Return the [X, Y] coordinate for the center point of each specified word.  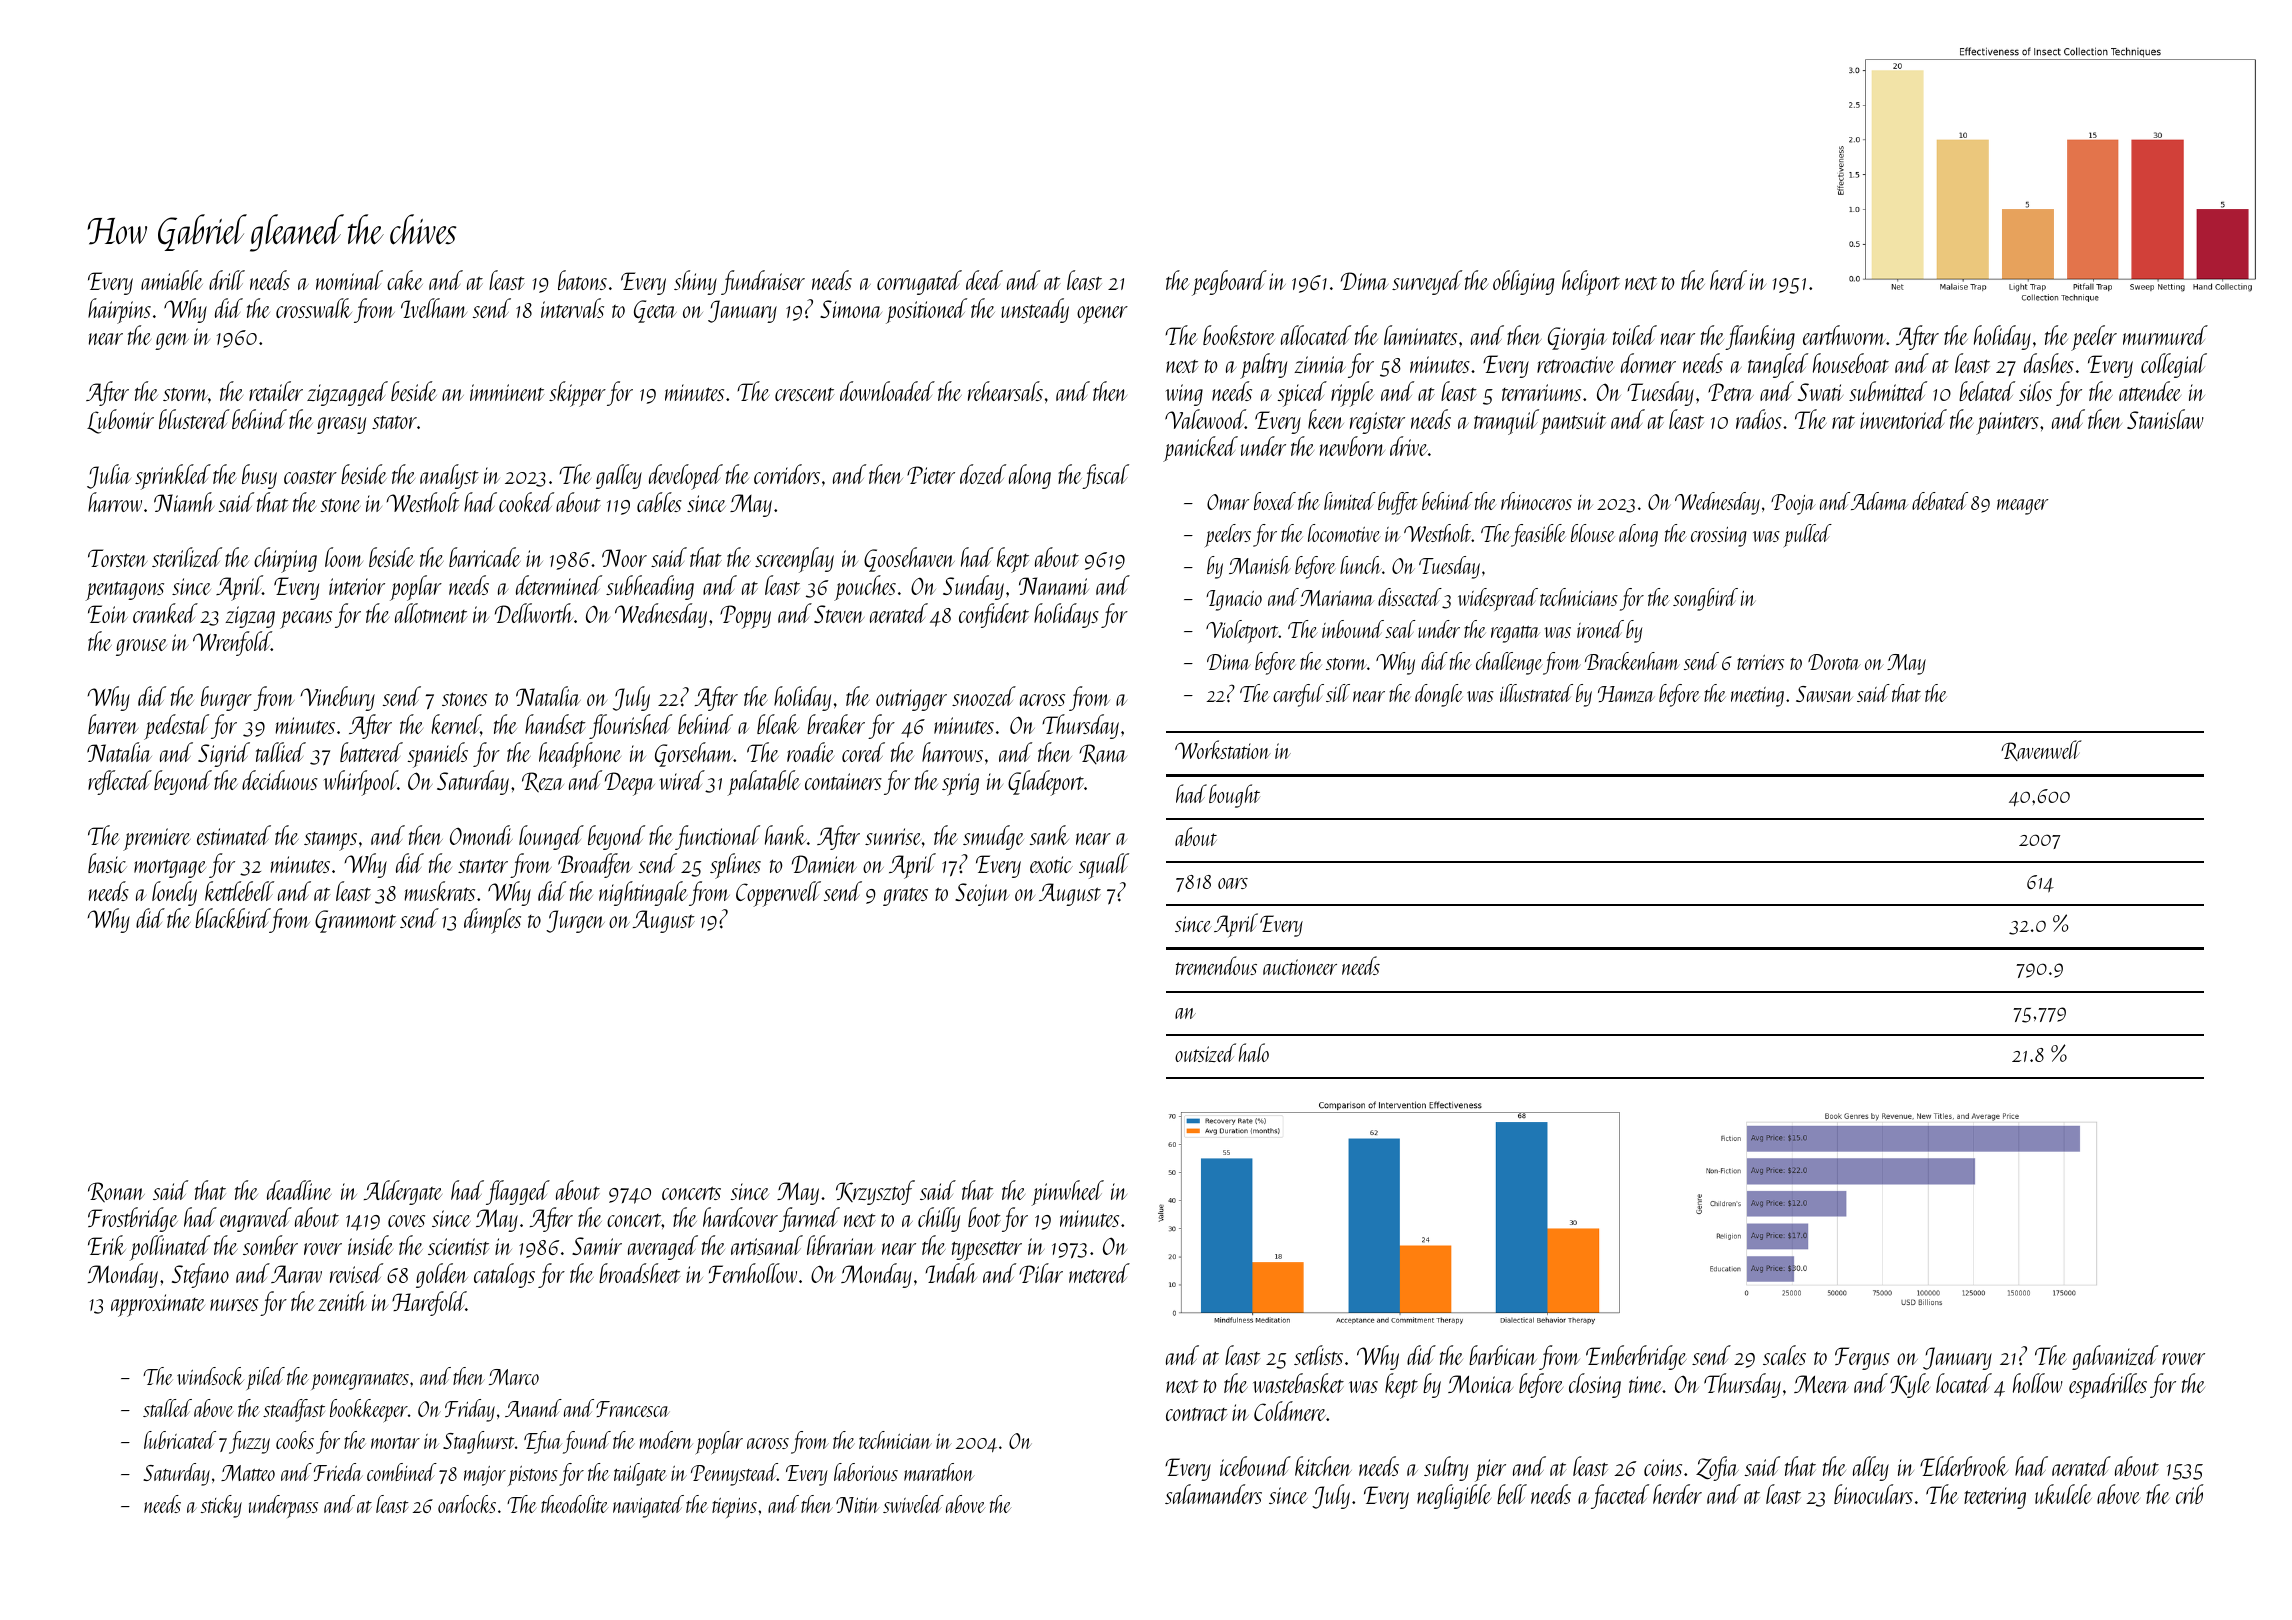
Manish [1260, 565]
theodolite [574, 1504]
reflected [120, 782]
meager [2022, 507]
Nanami [1054, 586]
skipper [577, 394]
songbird [1705, 599]
